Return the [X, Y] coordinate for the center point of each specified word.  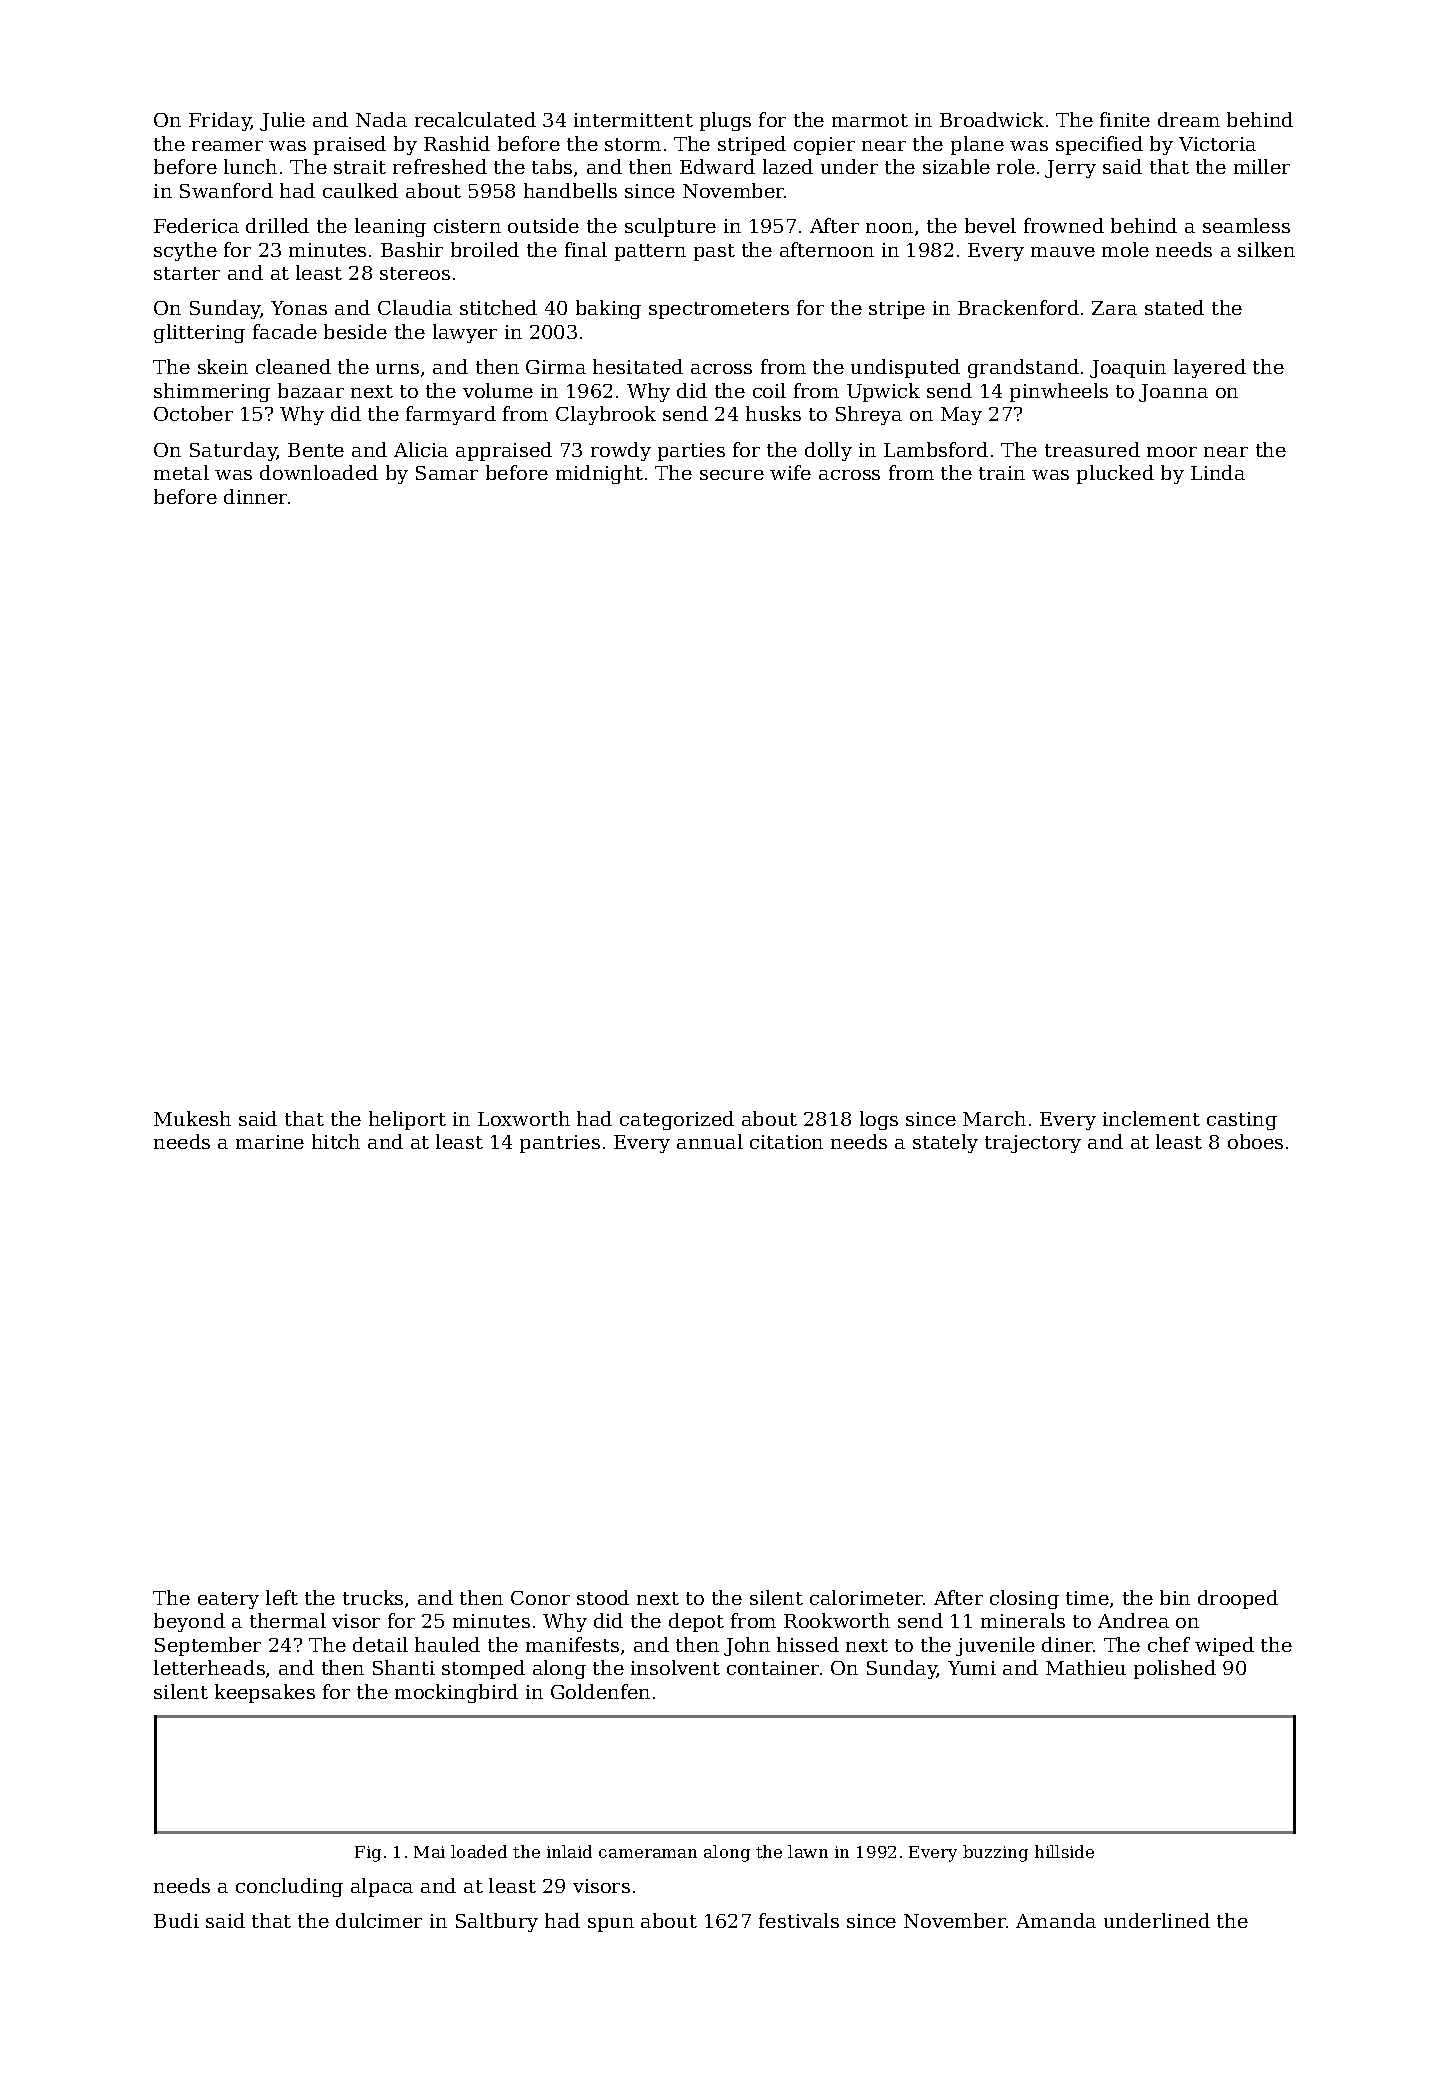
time [1087, 1598]
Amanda [1056, 1920]
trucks [373, 1597]
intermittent [633, 120]
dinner [255, 496]
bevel [990, 225]
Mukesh [192, 1118]
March [994, 1118]
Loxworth [524, 1118]
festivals [799, 1920]
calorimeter [867, 1597]
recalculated [475, 119]
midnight [599, 474]
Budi [176, 1920]
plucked [1115, 474]
